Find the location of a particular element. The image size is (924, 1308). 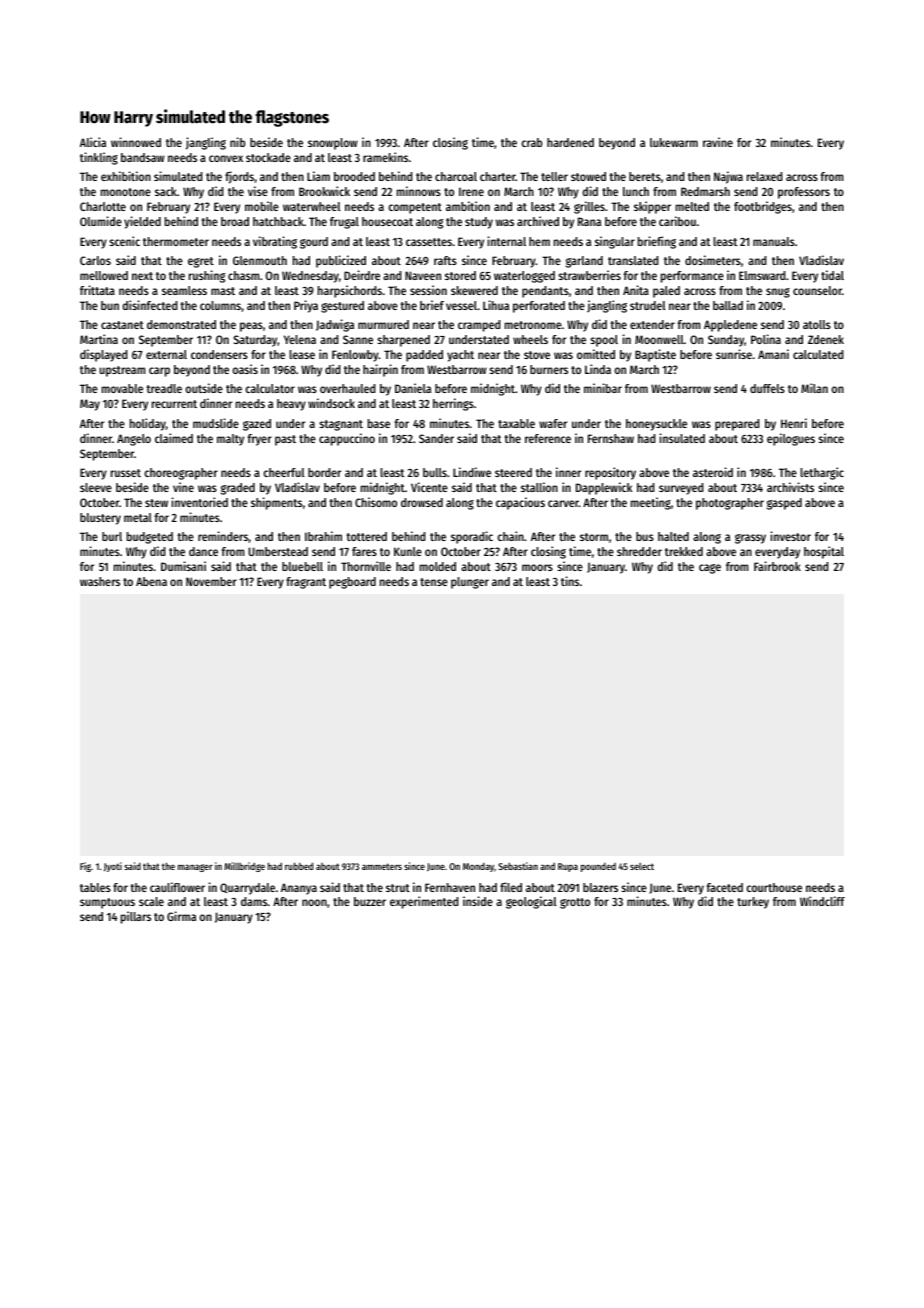

drowsed is located at coordinates (422, 502).
